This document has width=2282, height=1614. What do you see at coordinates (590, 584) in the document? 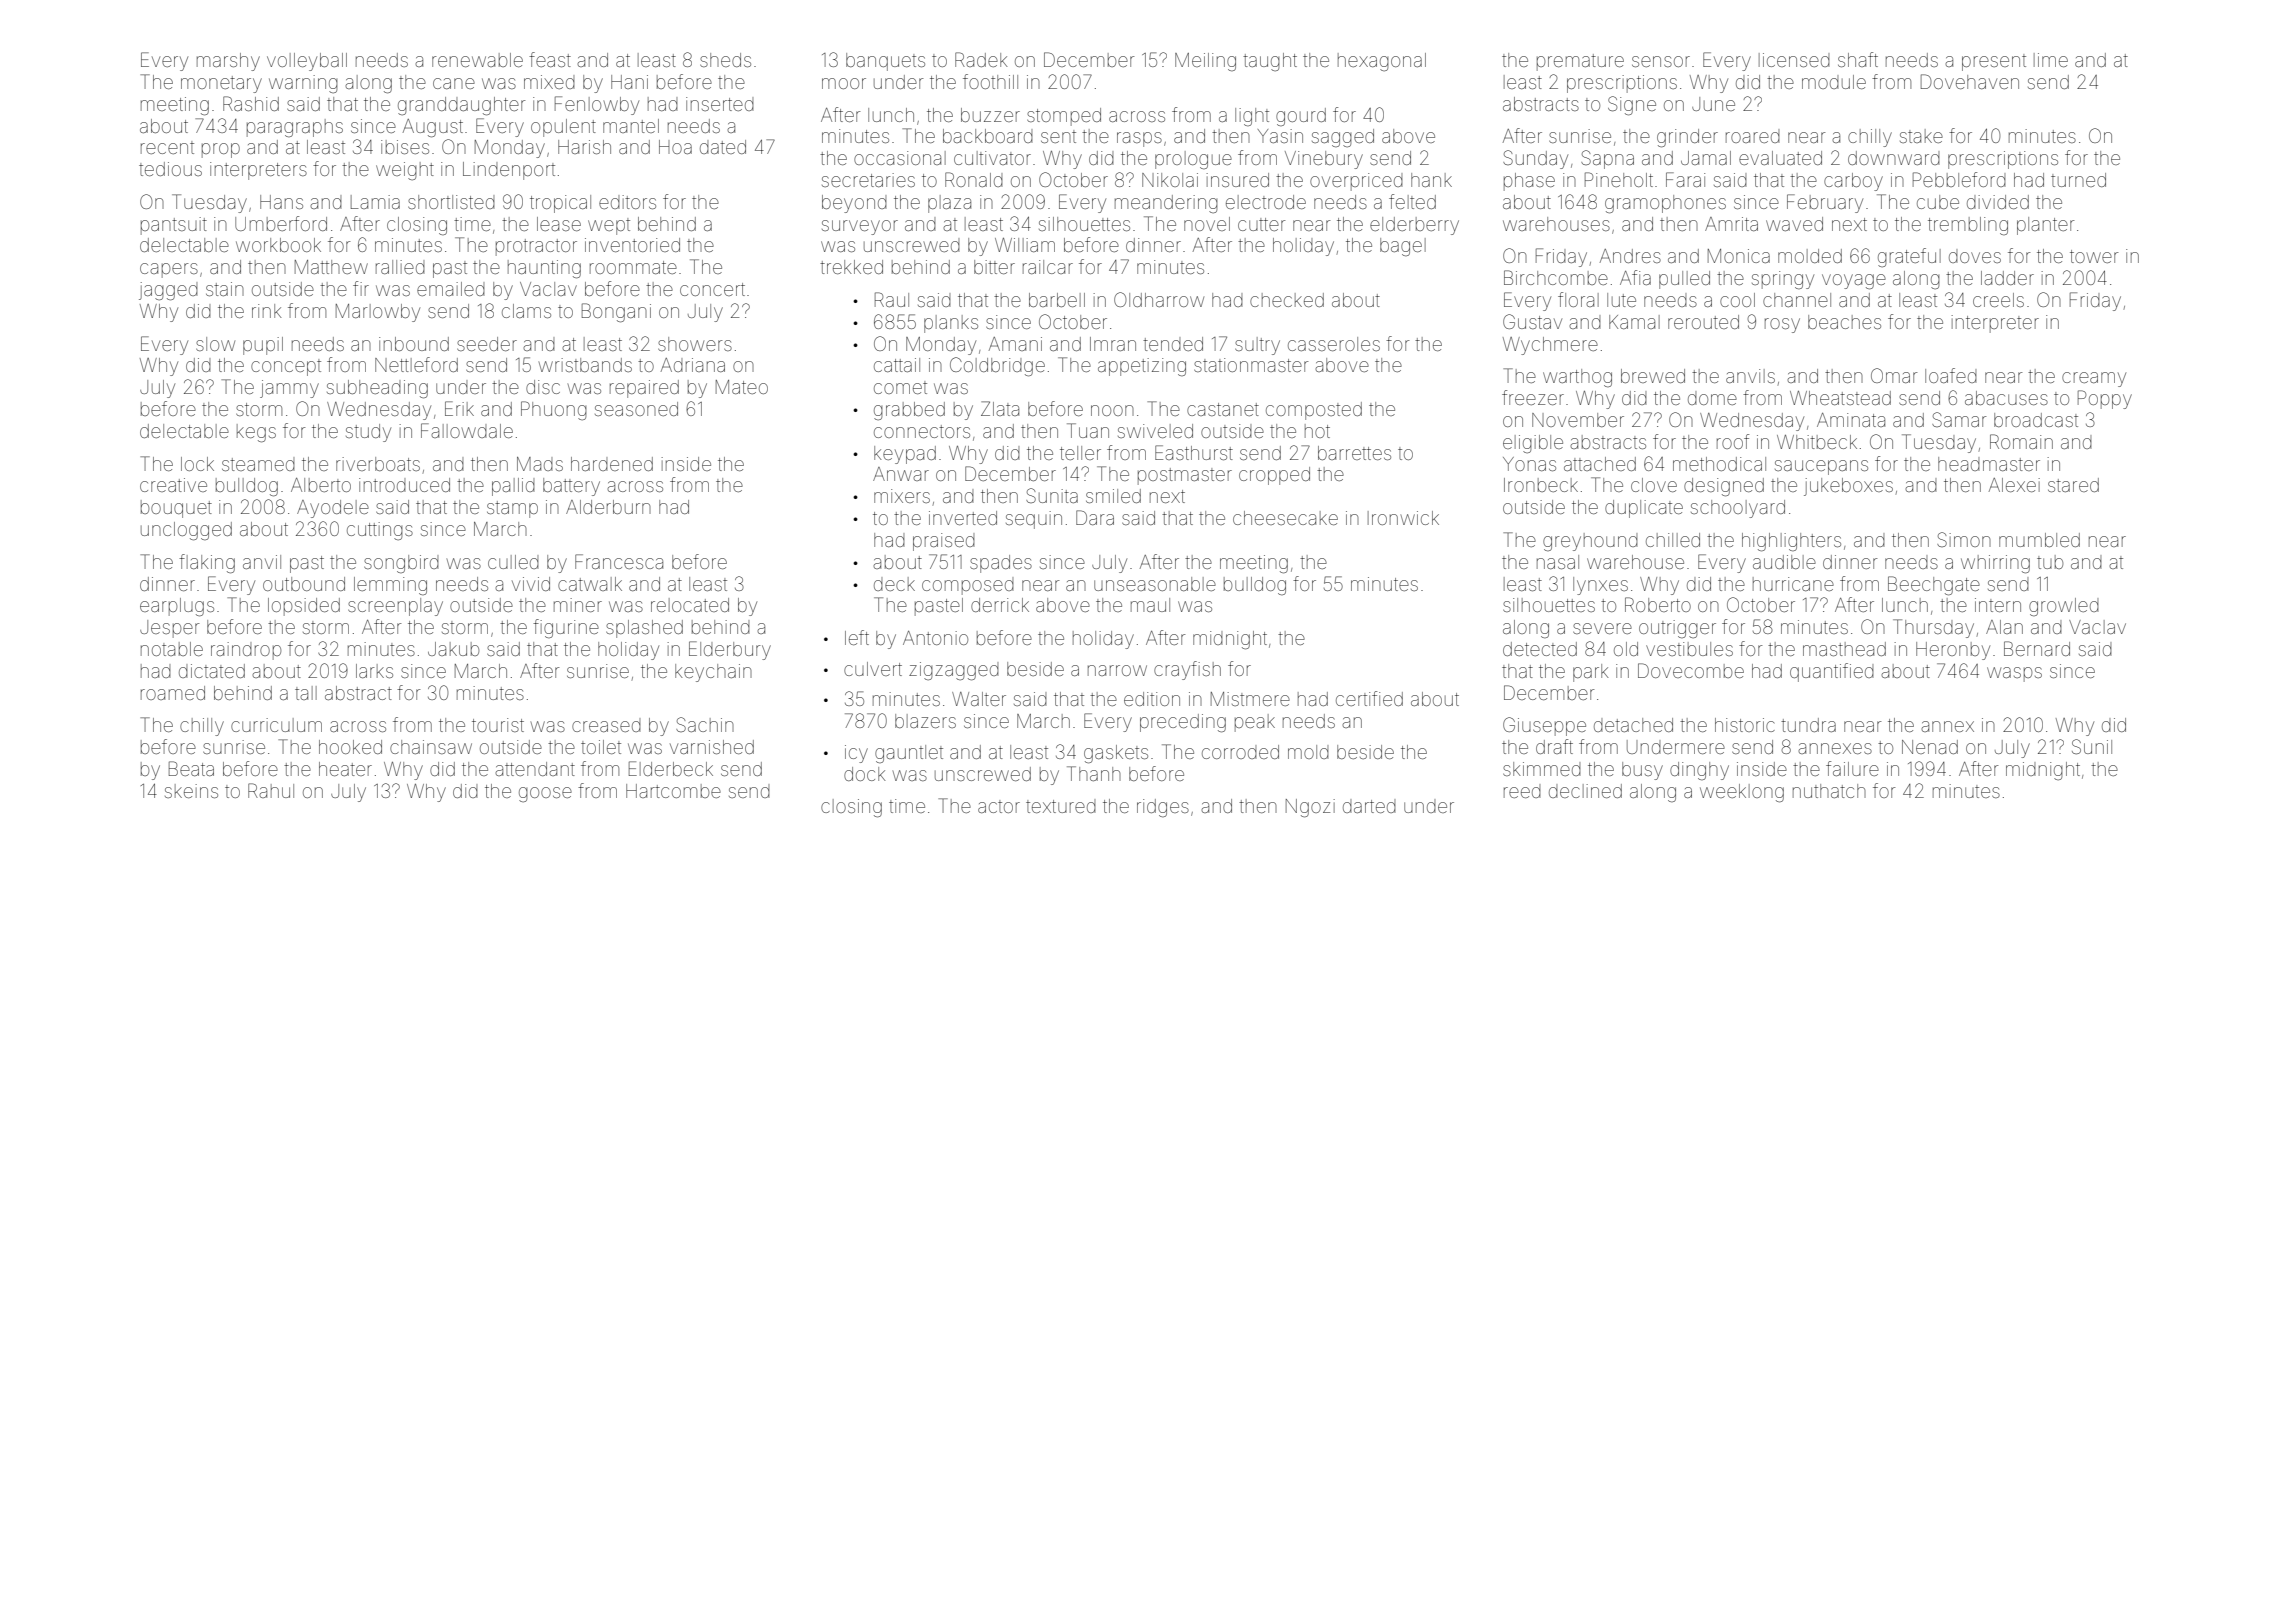
I see `catwalk` at bounding box center [590, 584].
